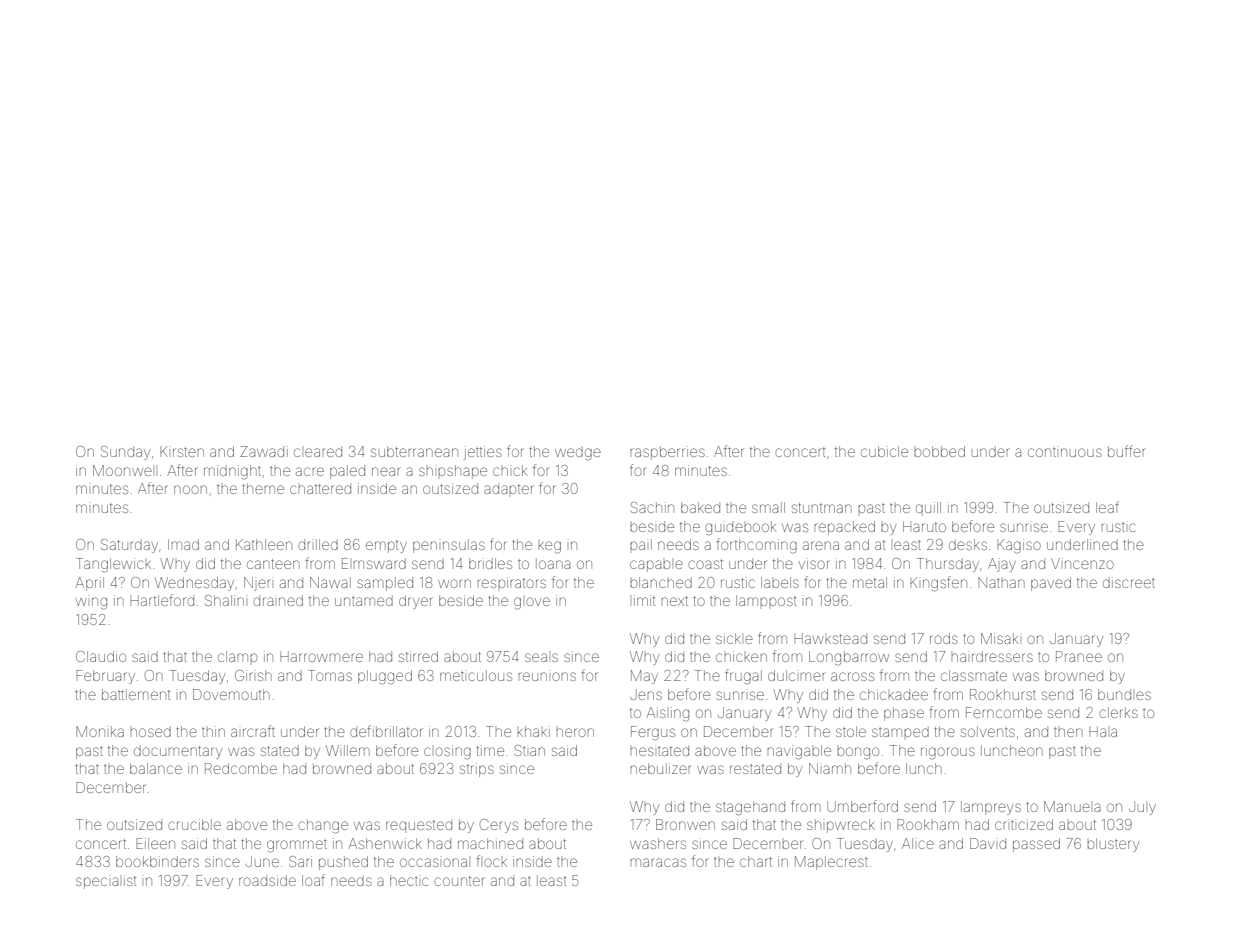 This screenshot has width=1233, height=952. I want to click on classmate, so click(974, 675).
